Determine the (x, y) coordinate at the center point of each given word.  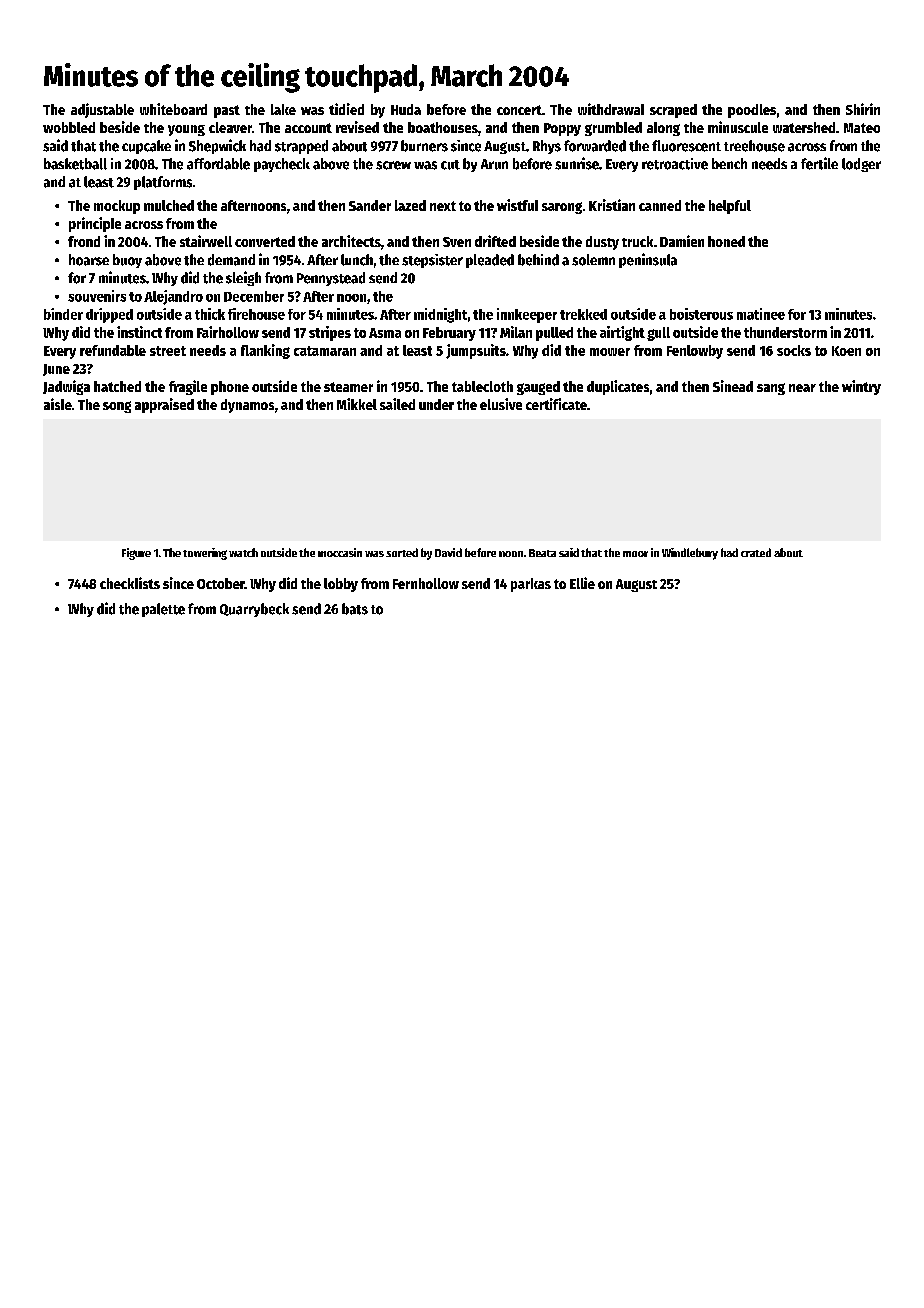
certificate (556, 404)
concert (519, 110)
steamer (348, 387)
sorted (402, 552)
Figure (136, 554)
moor (635, 554)
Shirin (863, 109)
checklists (130, 583)
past (227, 111)
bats (355, 609)
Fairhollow (228, 332)
